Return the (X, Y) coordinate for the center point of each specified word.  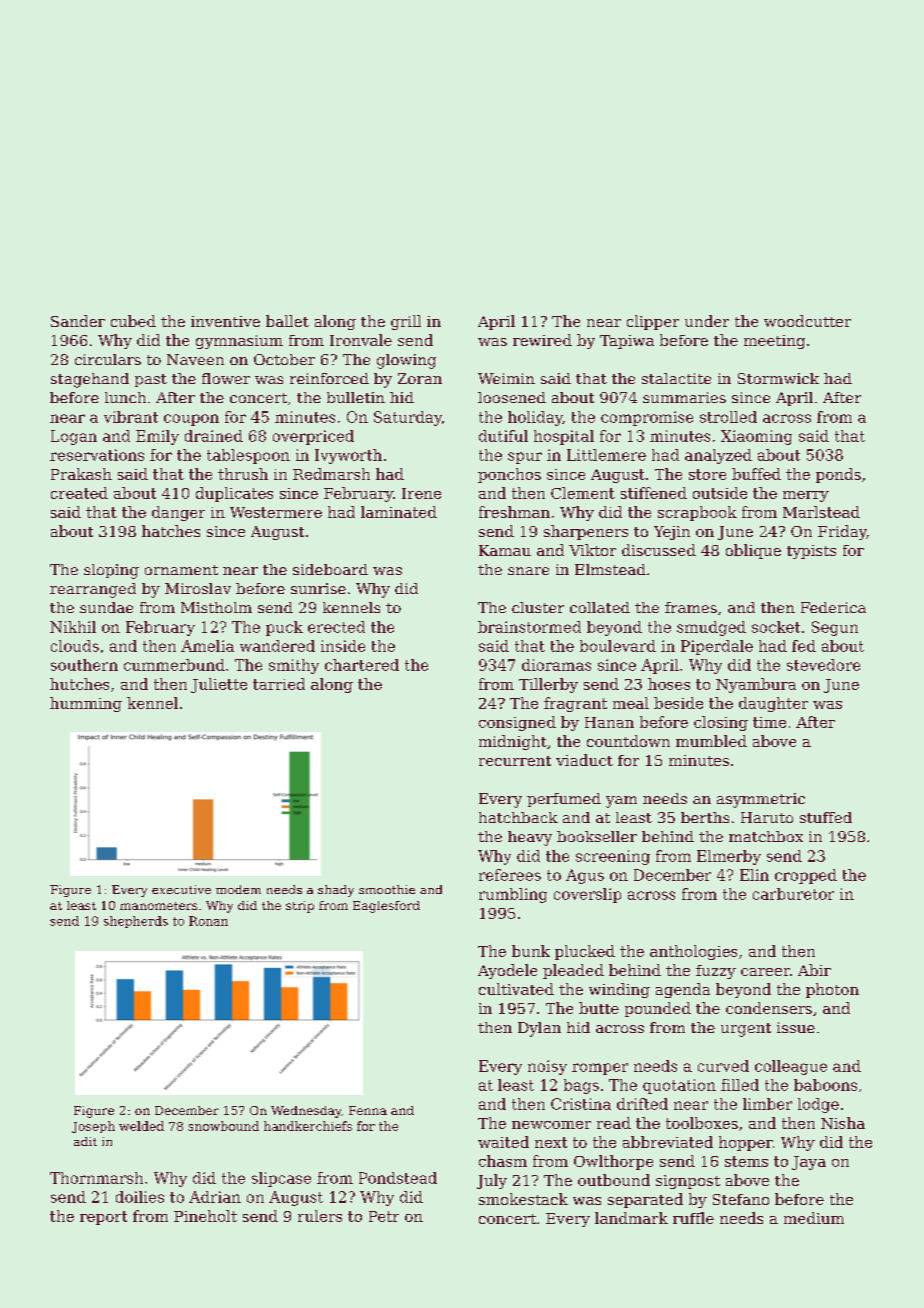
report (103, 1218)
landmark (631, 1218)
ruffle (693, 1218)
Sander (78, 321)
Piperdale (717, 647)
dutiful (503, 436)
